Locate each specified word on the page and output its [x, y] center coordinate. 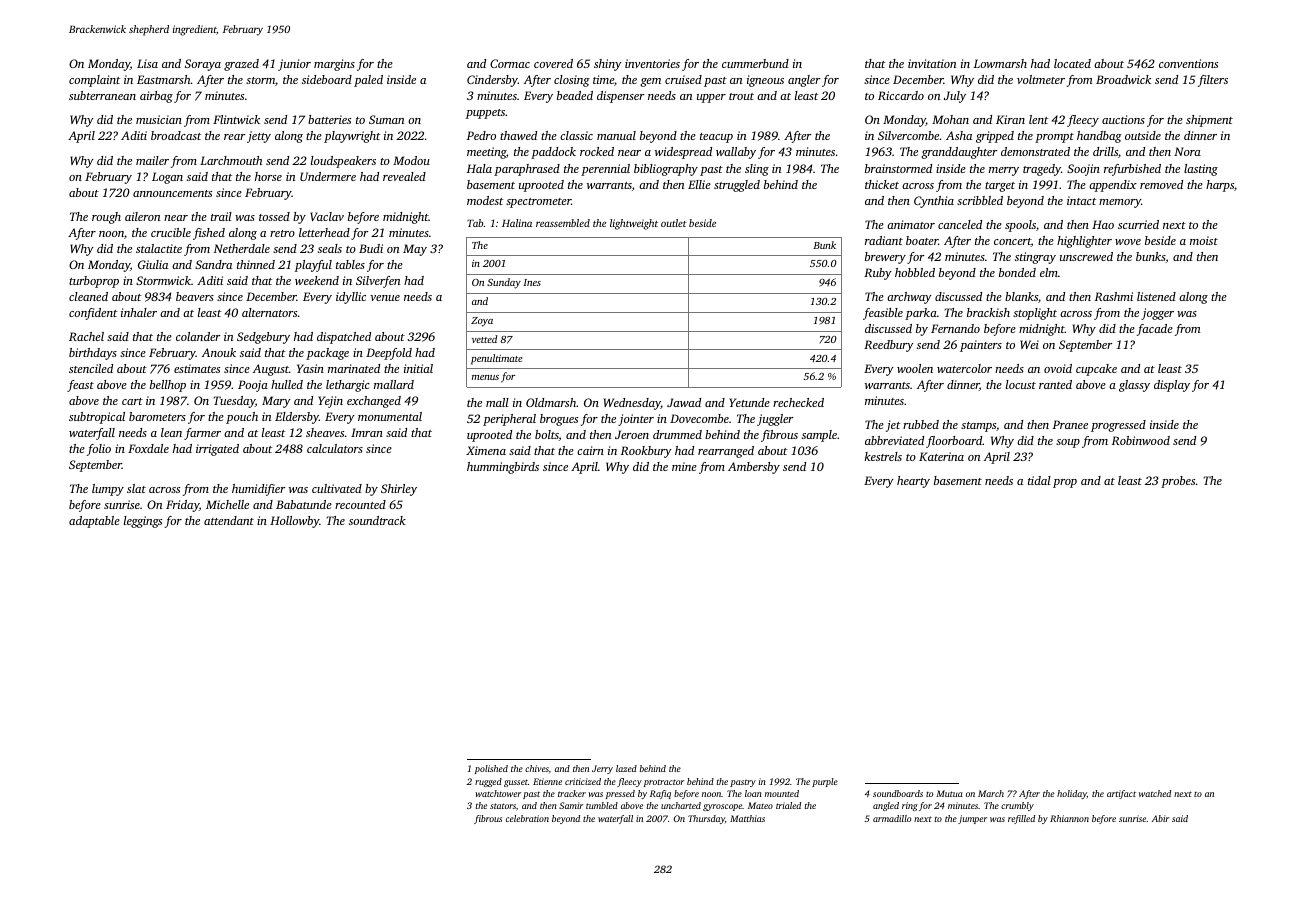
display [1172, 386]
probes [1178, 482]
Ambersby [754, 468]
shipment [1209, 121]
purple [825, 782]
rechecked [798, 402]
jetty [259, 137]
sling [757, 170]
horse [268, 176]
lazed [626, 768]
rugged [488, 782]
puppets [485, 114]
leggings [143, 522]
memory [1120, 203]
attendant [229, 520]
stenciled [91, 368]
